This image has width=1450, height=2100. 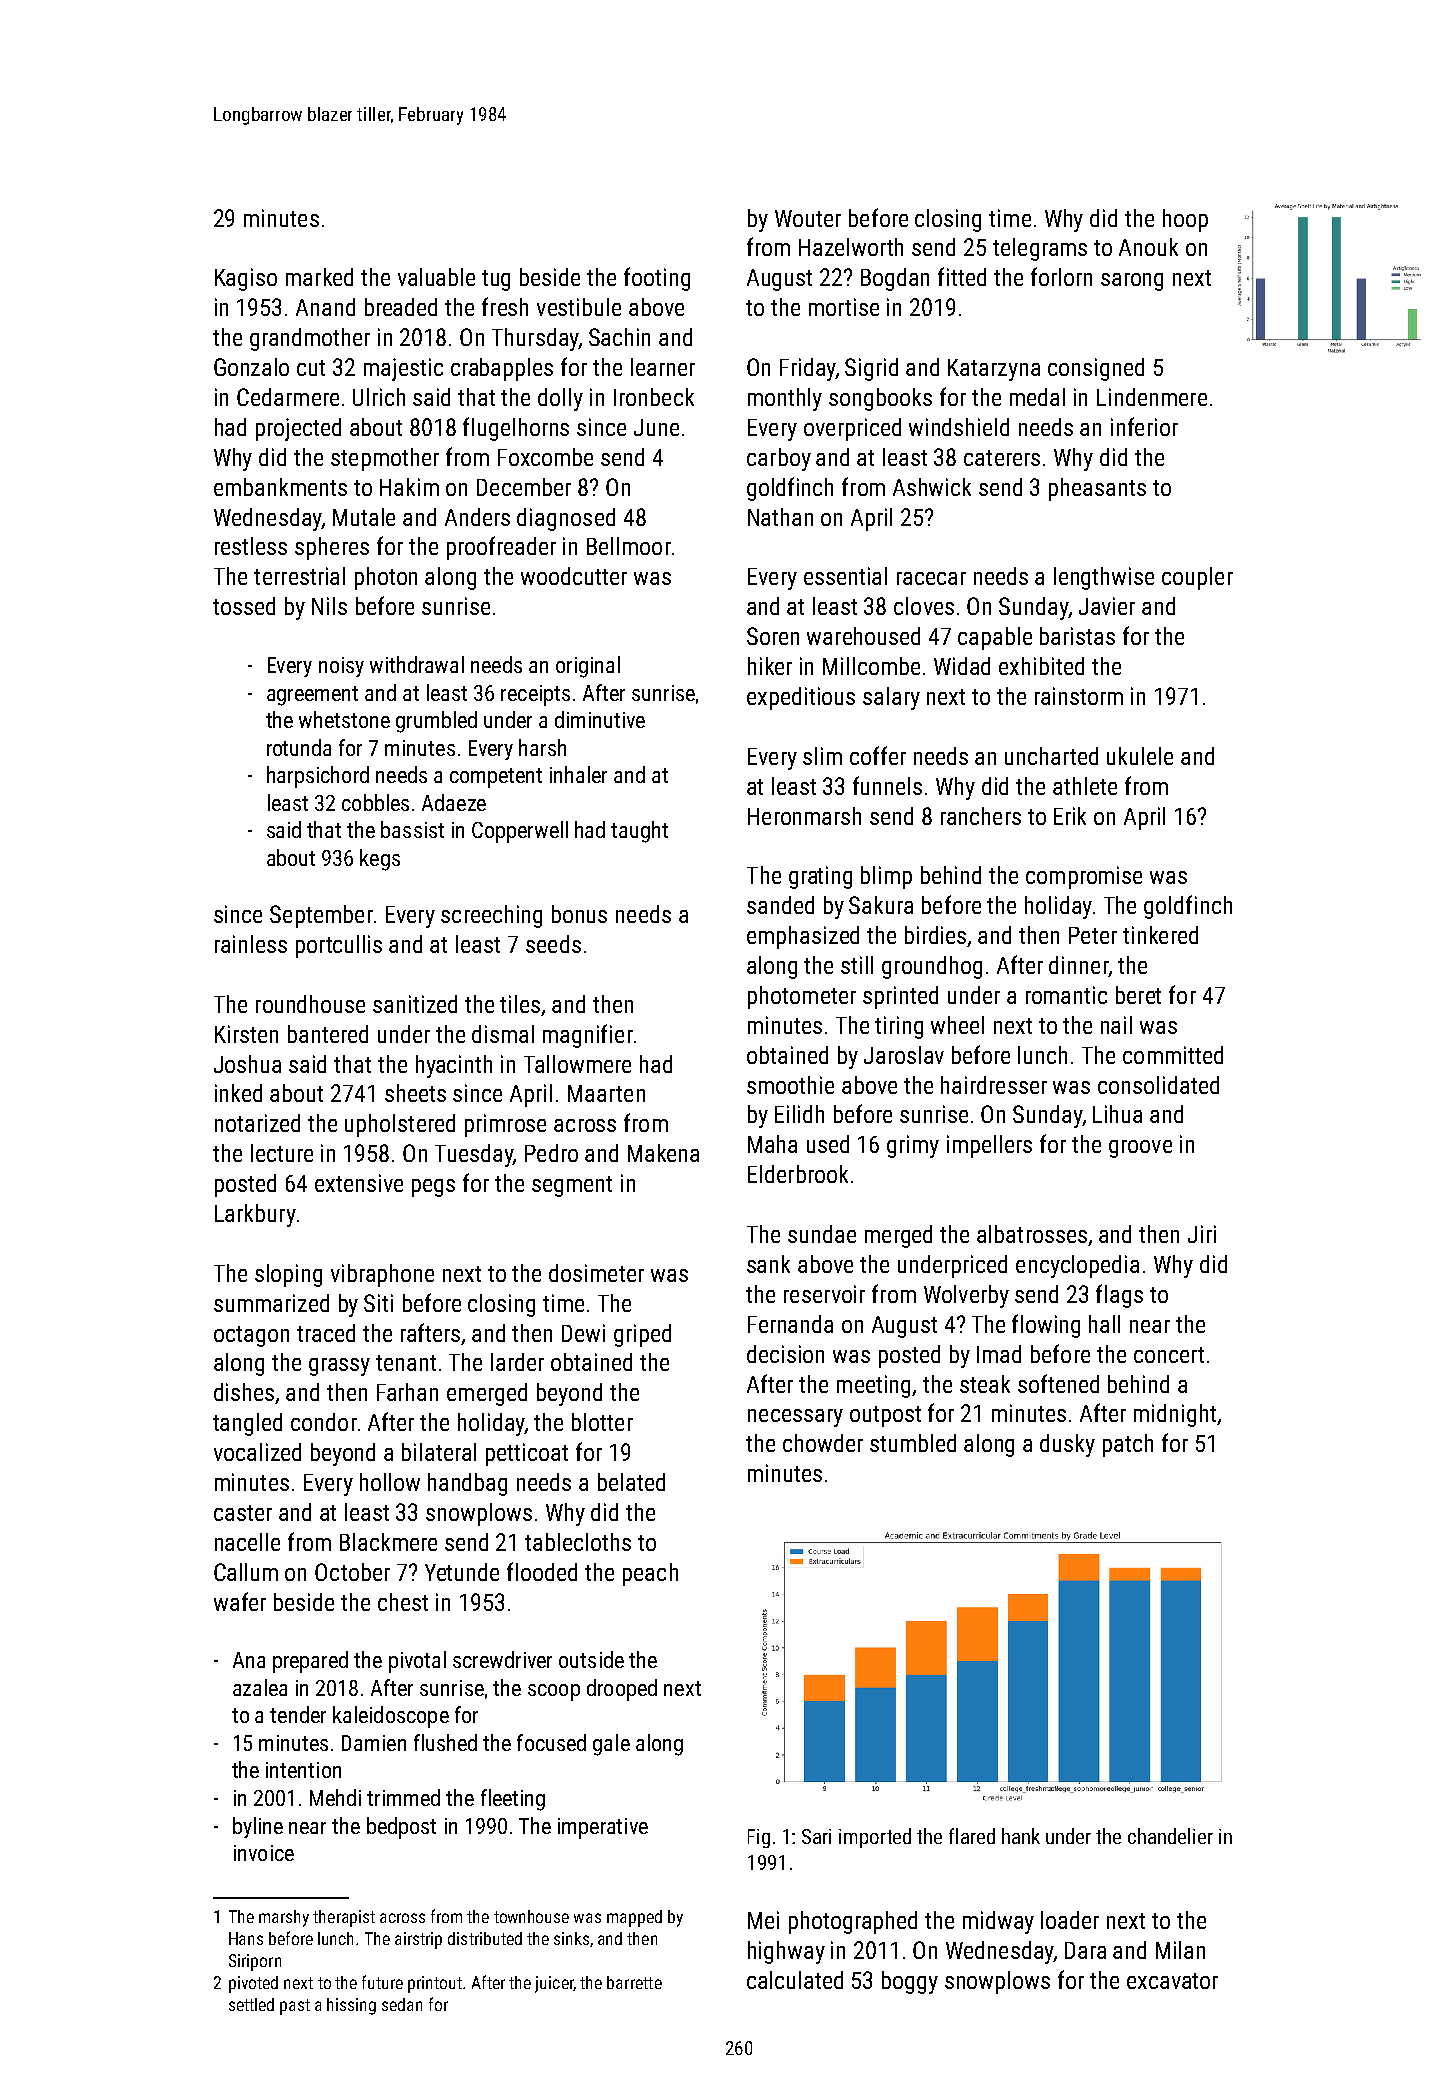 I want to click on ukulele, so click(x=1140, y=756).
